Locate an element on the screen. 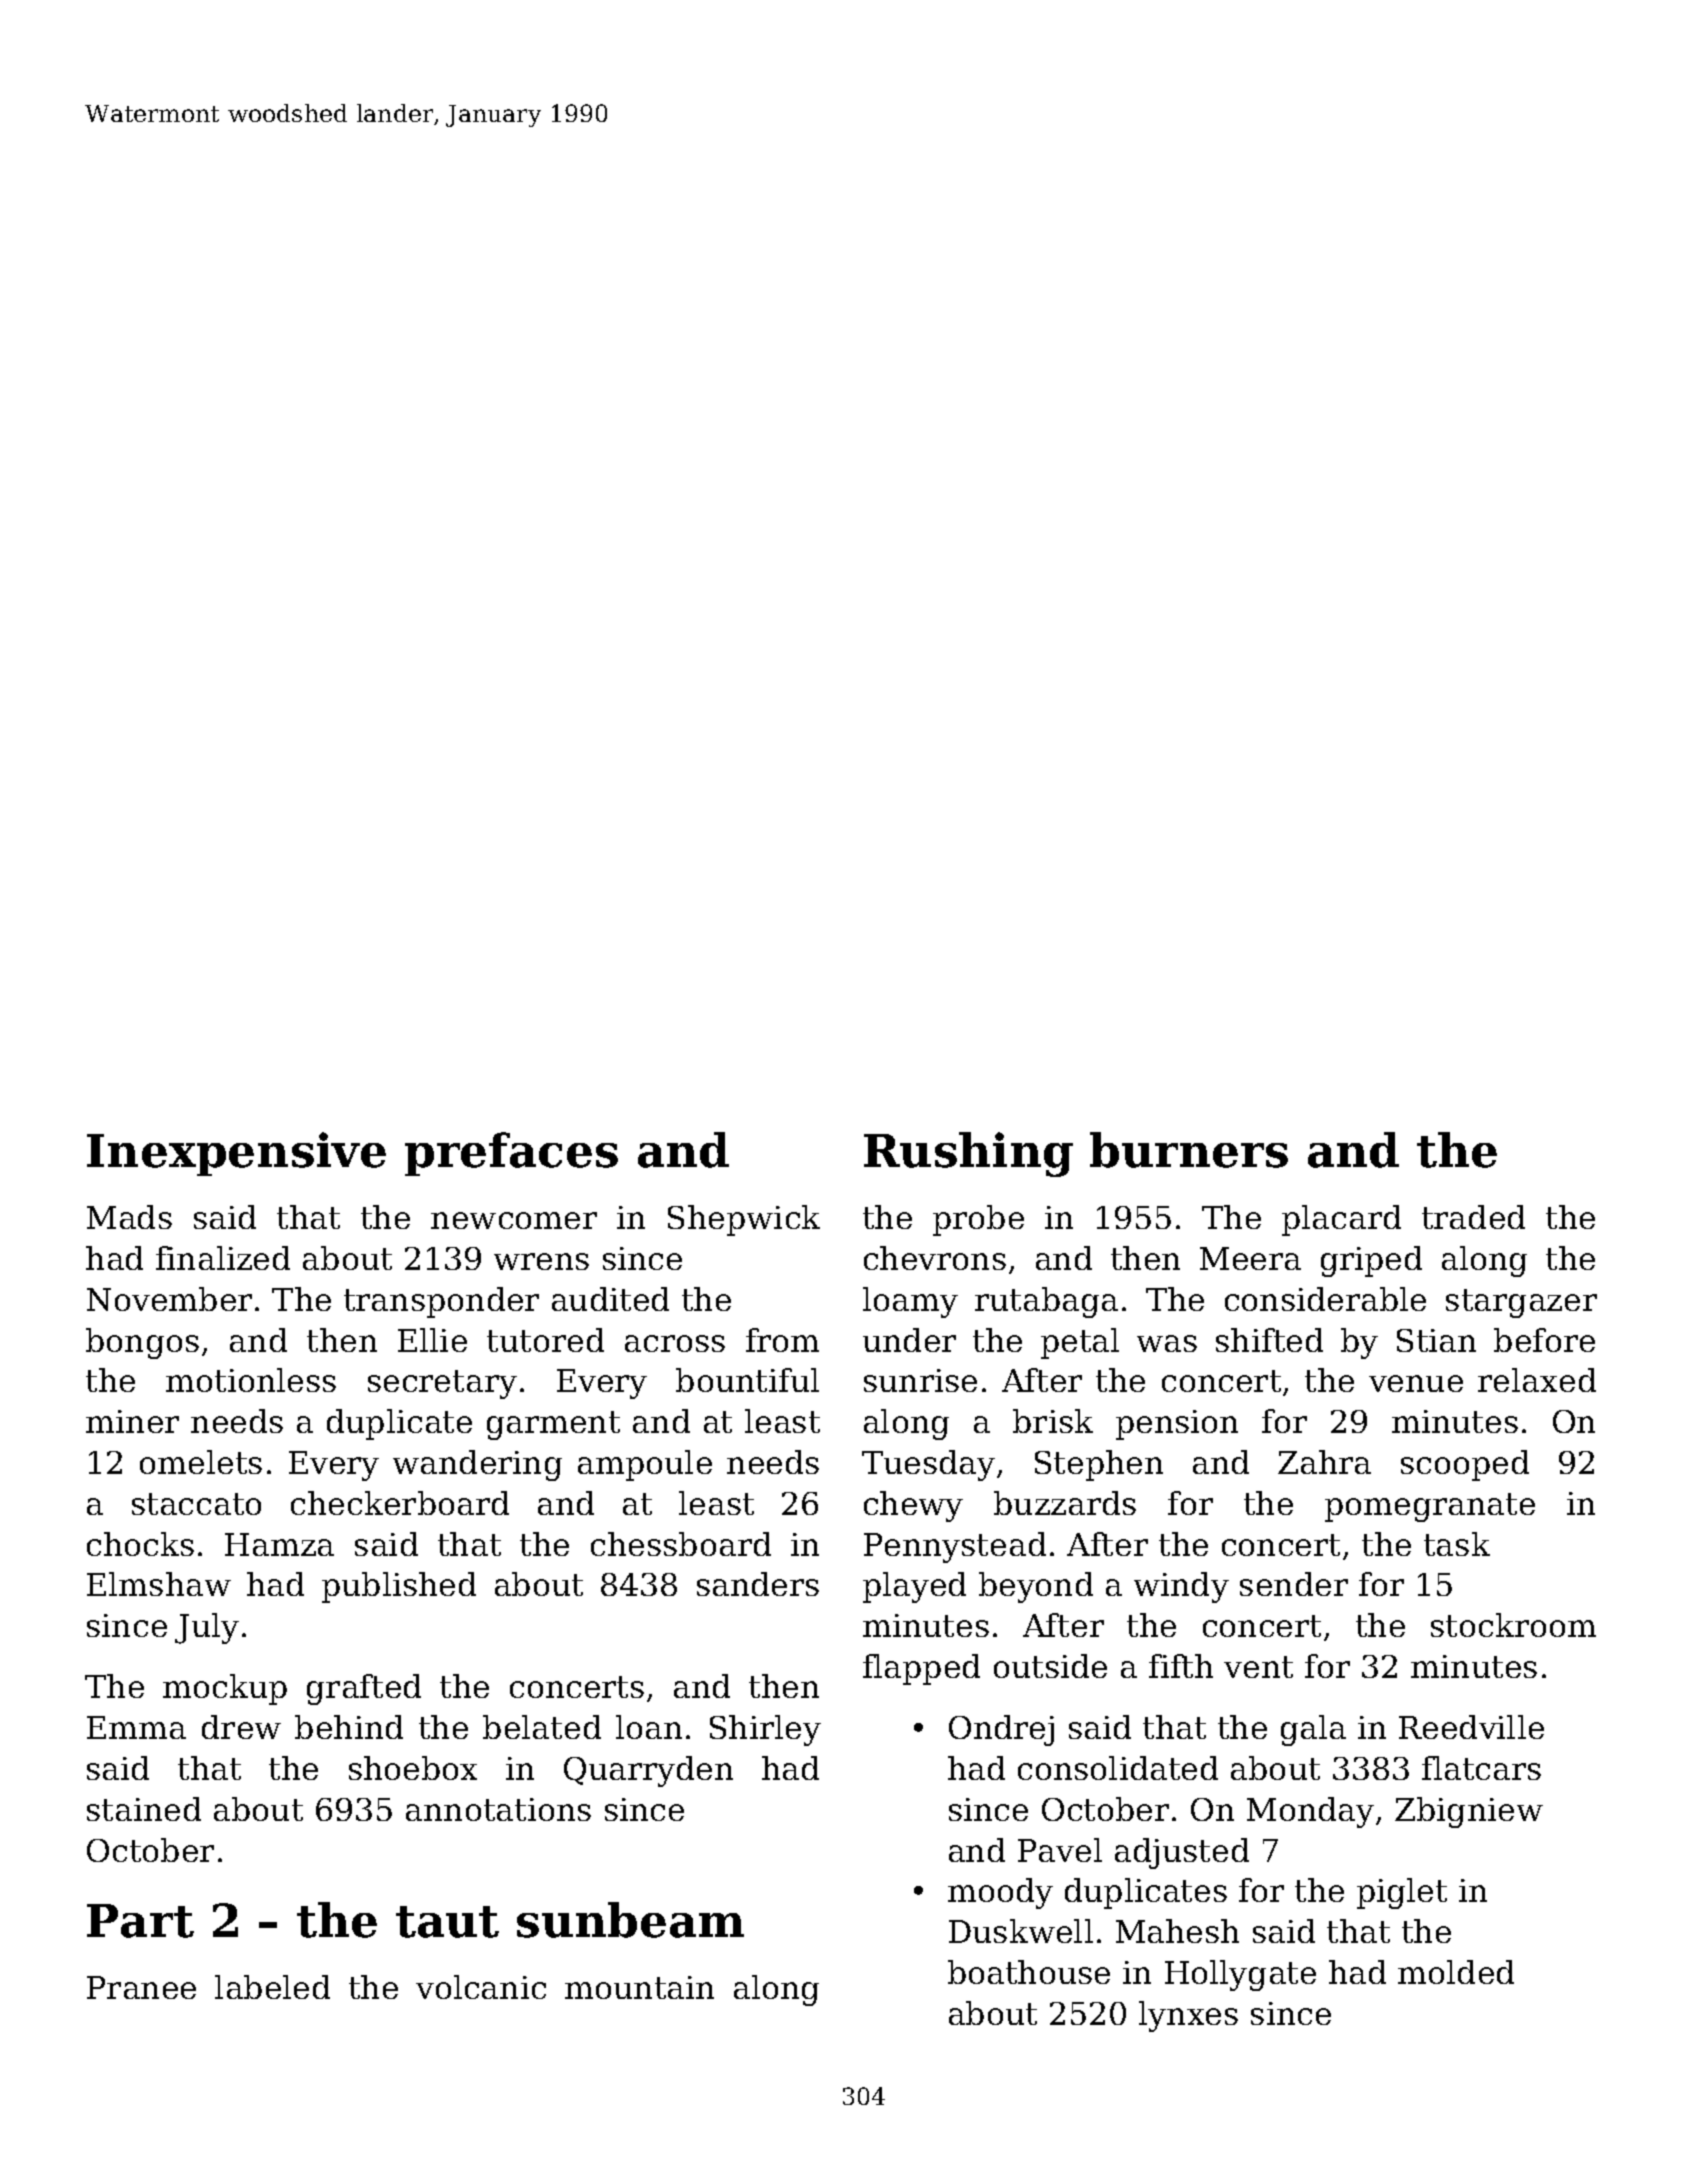  Mads is located at coordinates (129, 1217).
